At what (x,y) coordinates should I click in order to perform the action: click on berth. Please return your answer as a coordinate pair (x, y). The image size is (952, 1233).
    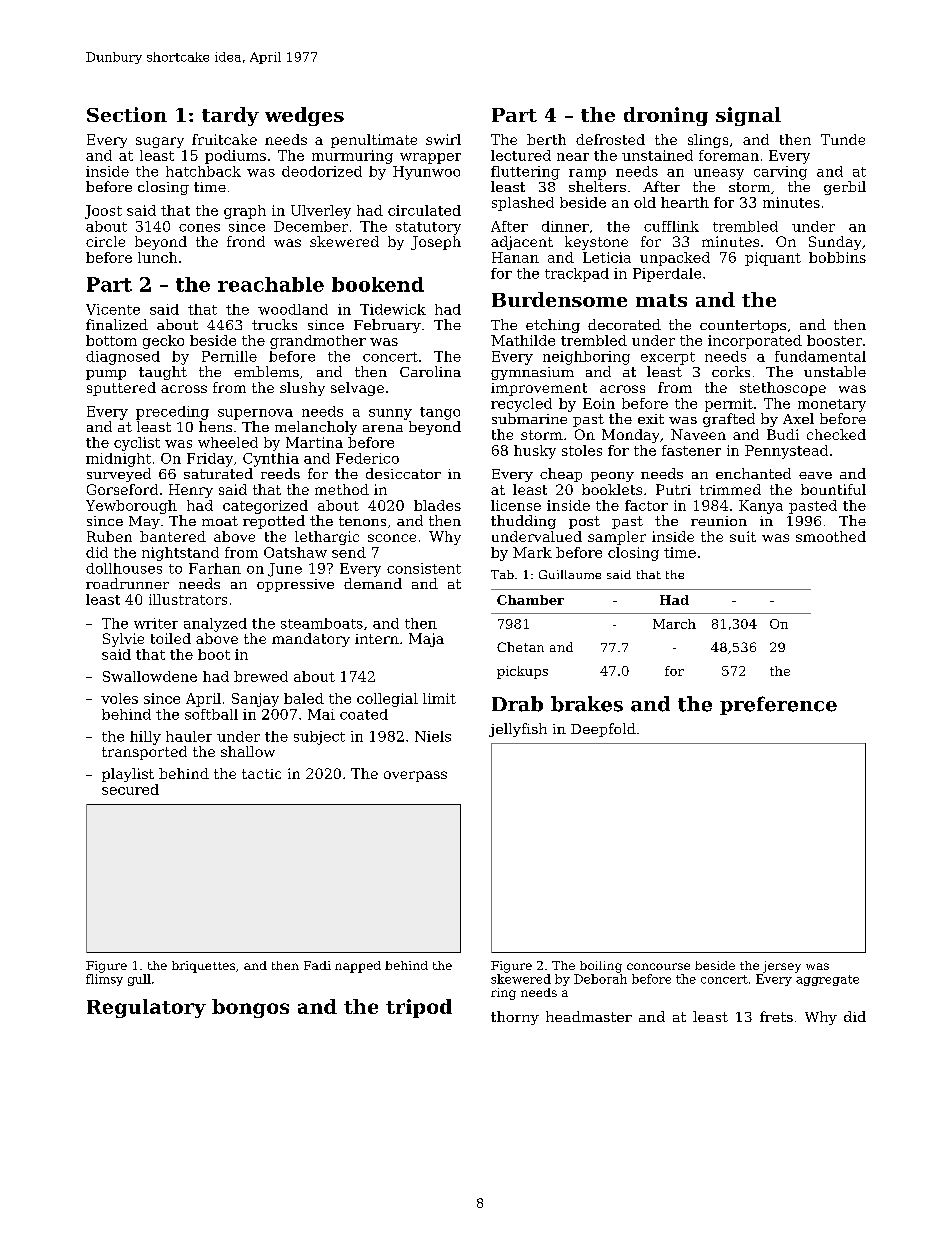
    Looking at the image, I should click on (546, 139).
